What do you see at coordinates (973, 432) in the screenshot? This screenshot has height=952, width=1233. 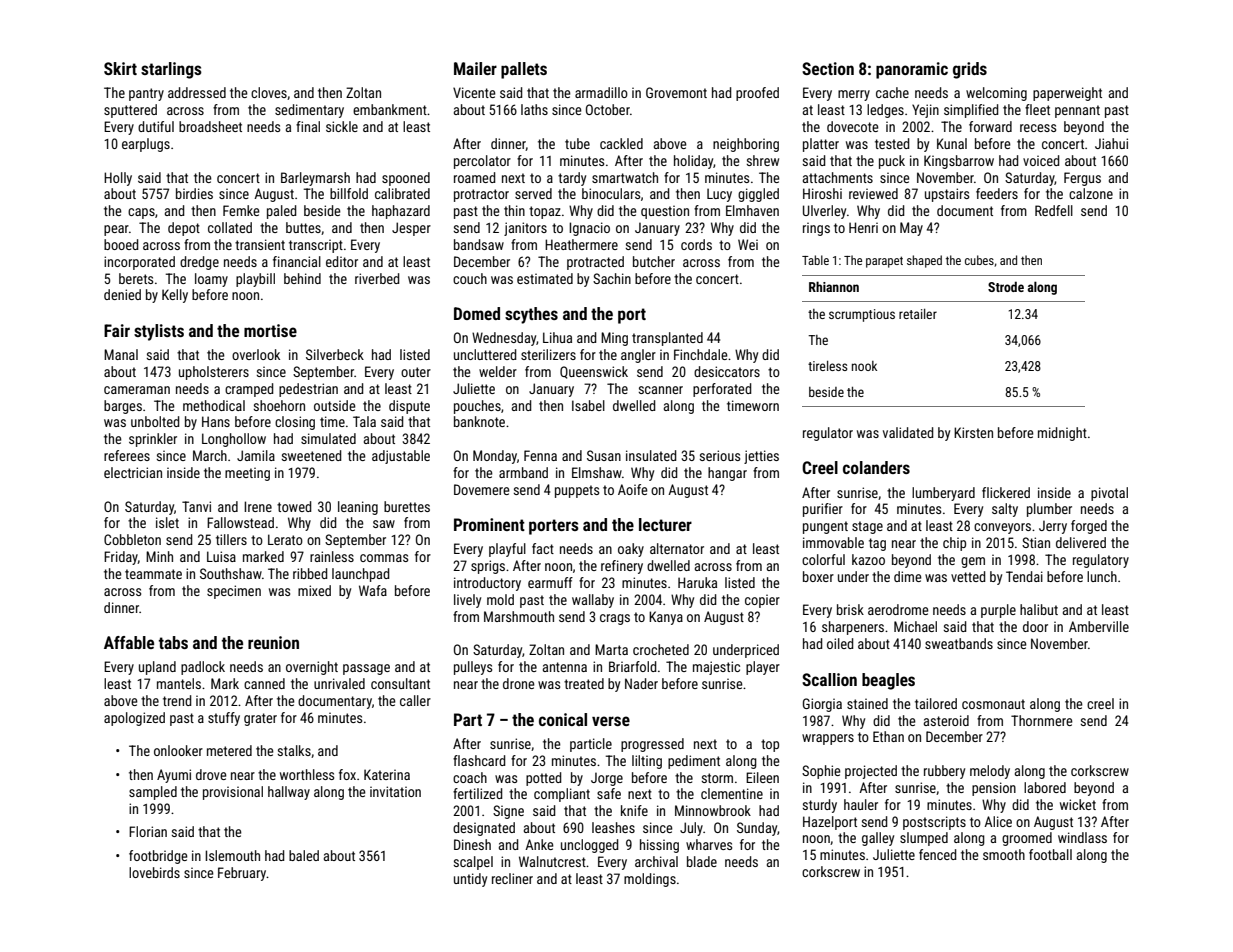 I see `Kirsten` at bounding box center [973, 432].
